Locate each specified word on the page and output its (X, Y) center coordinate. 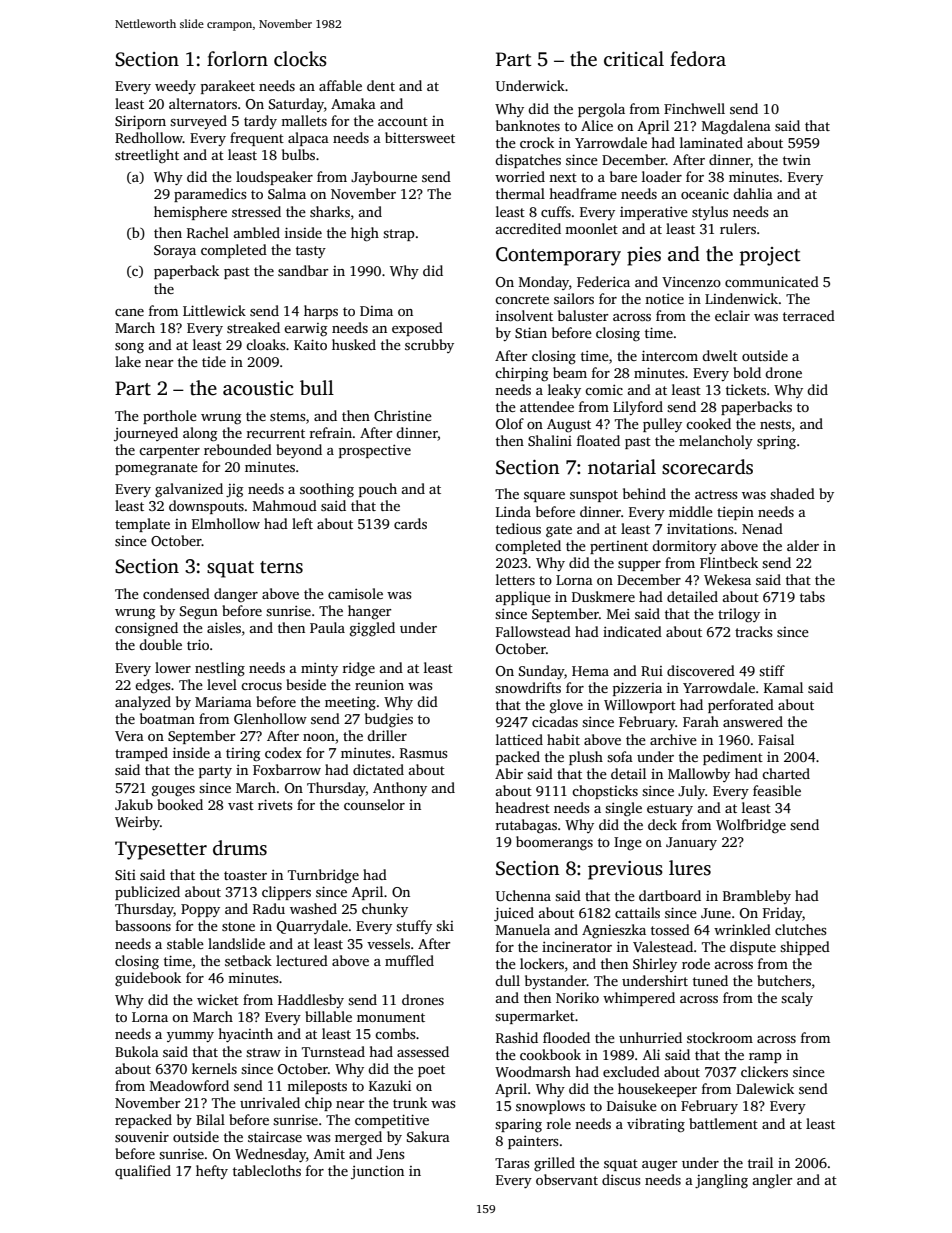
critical (634, 59)
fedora (698, 59)
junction (377, 1172)
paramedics (210, 195)
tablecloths (267, 1170)
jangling (721, 1181)
